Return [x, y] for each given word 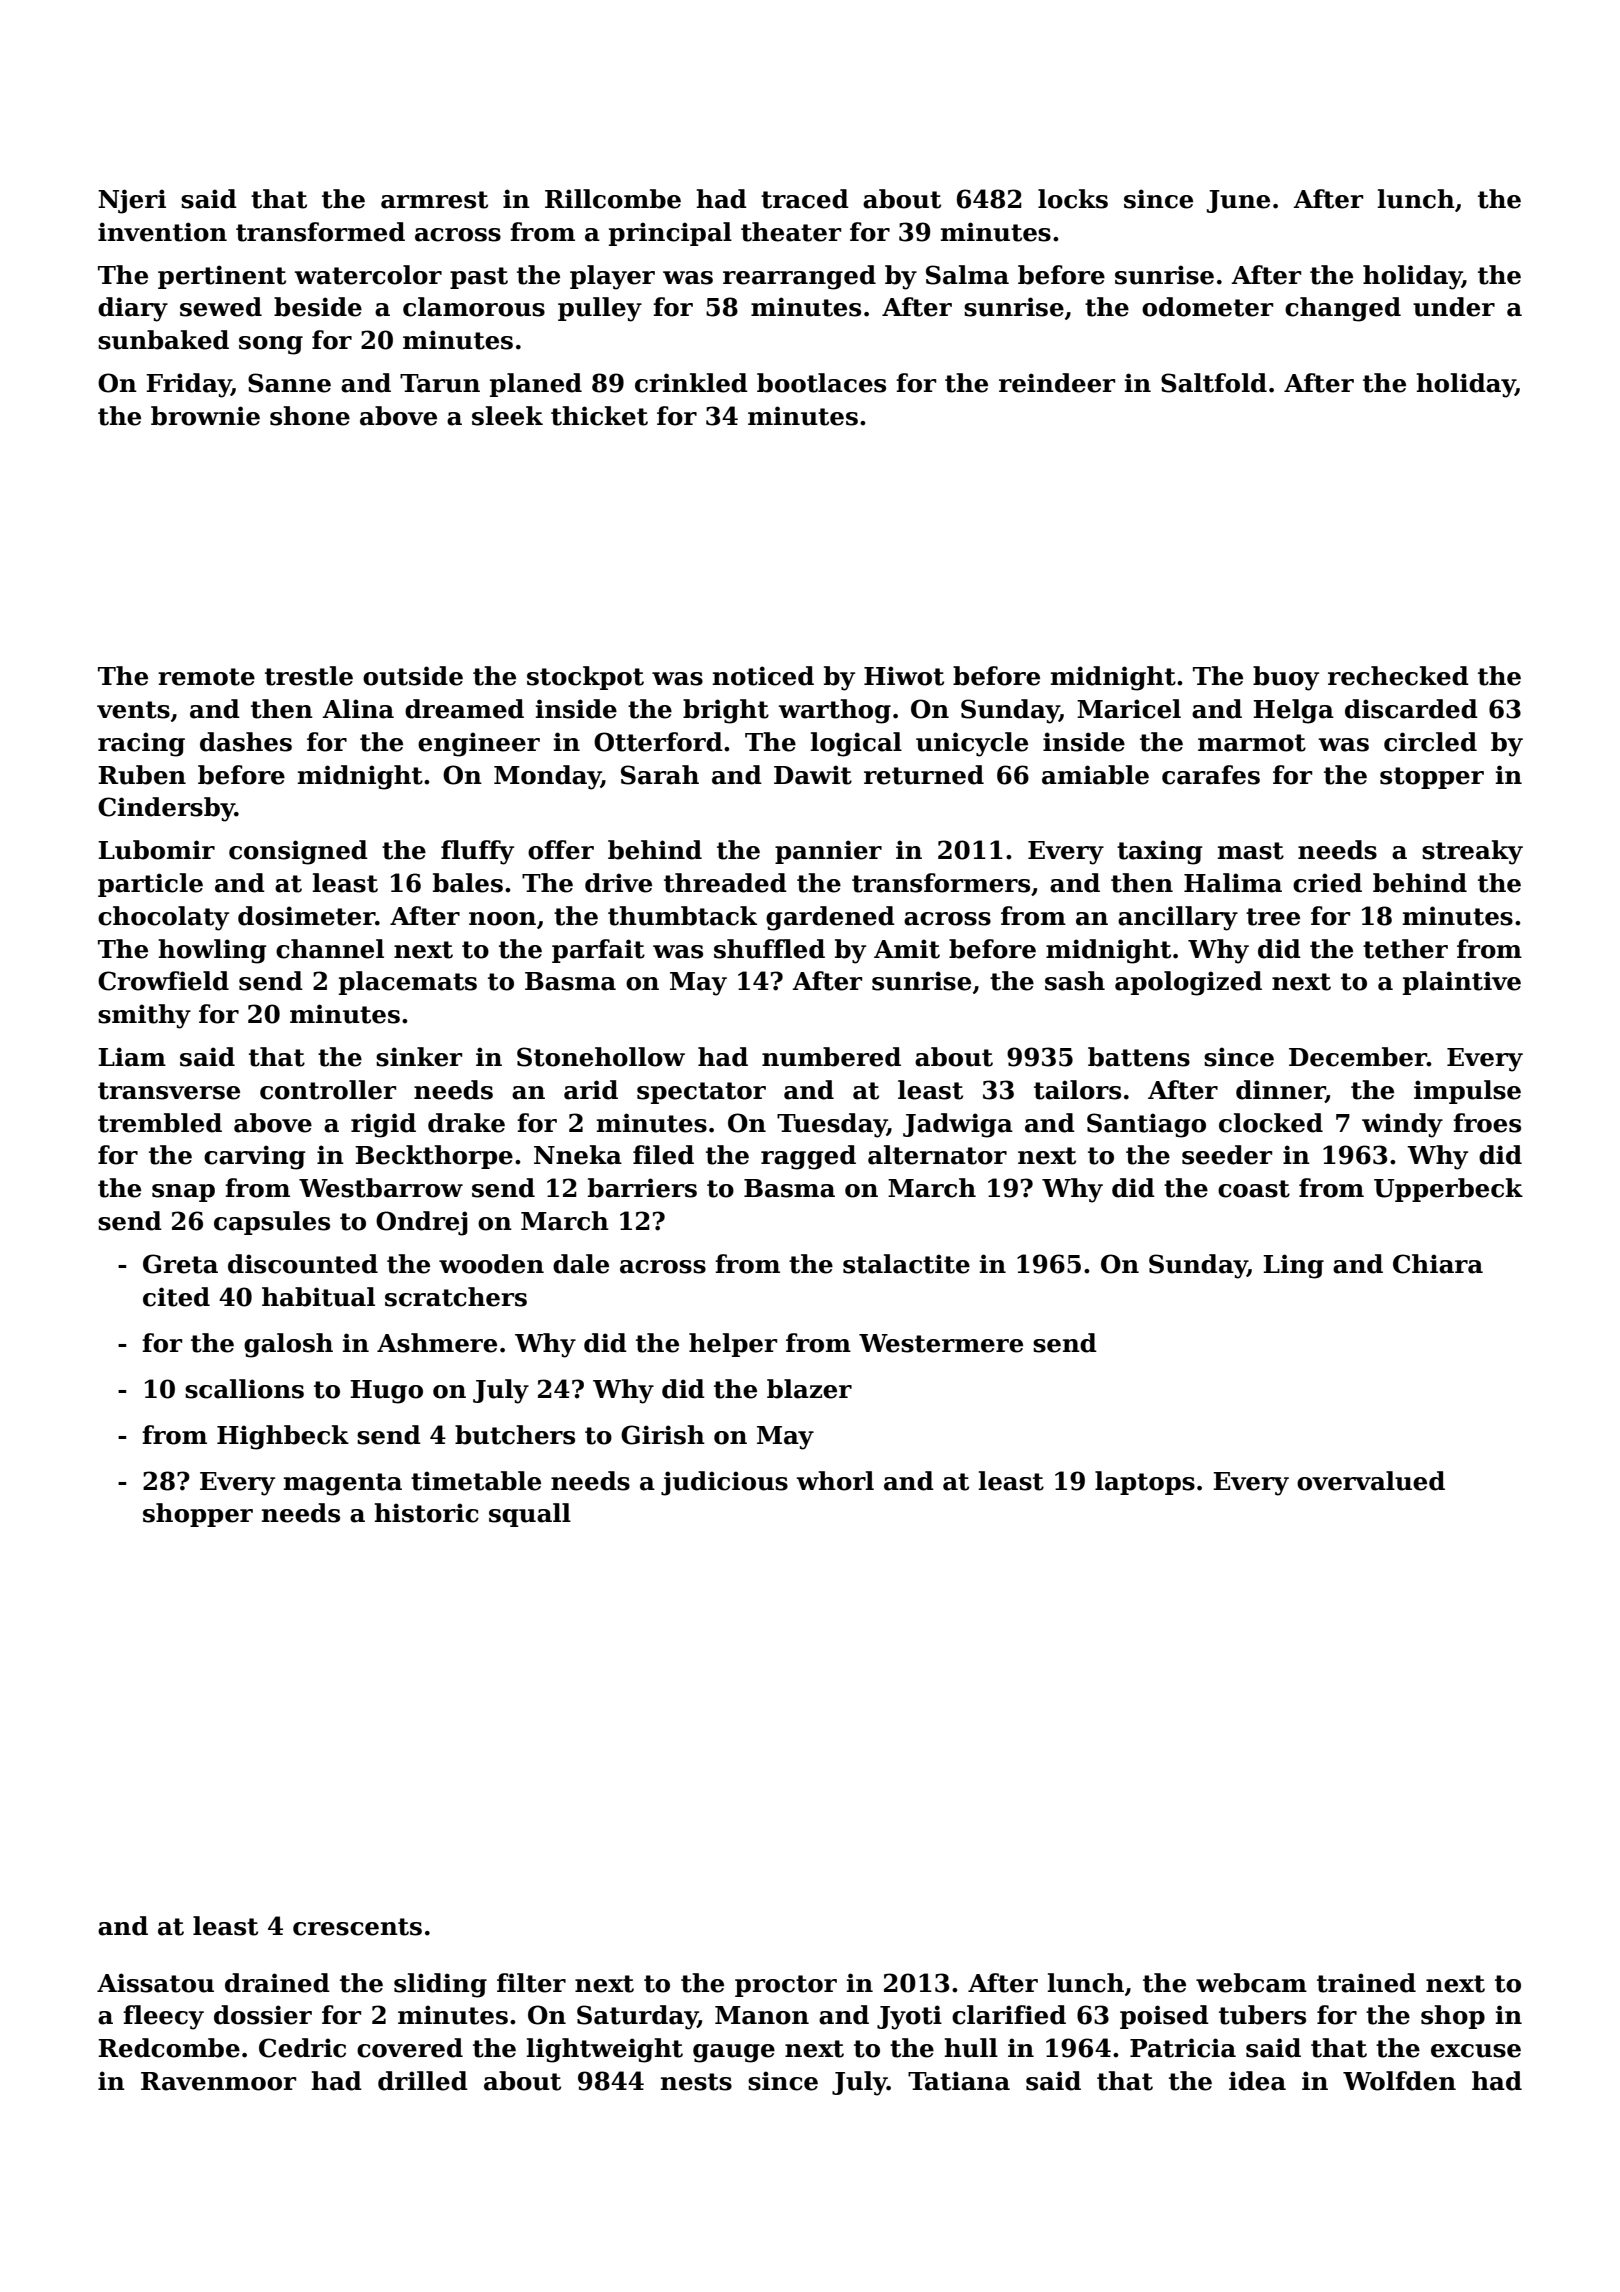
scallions [244, 1389]
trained [1366, 1983]
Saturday [637, 2017]
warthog [834, 711]
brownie [205, 416]
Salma [967, 275]
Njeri [132, 201]
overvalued [1371, 1481]
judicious [724, 1483]
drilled [423, 2081]
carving [255, 1157]
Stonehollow [601, 1057]
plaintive [1462, 983]
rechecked [1398, 676]
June [1238, 201]
